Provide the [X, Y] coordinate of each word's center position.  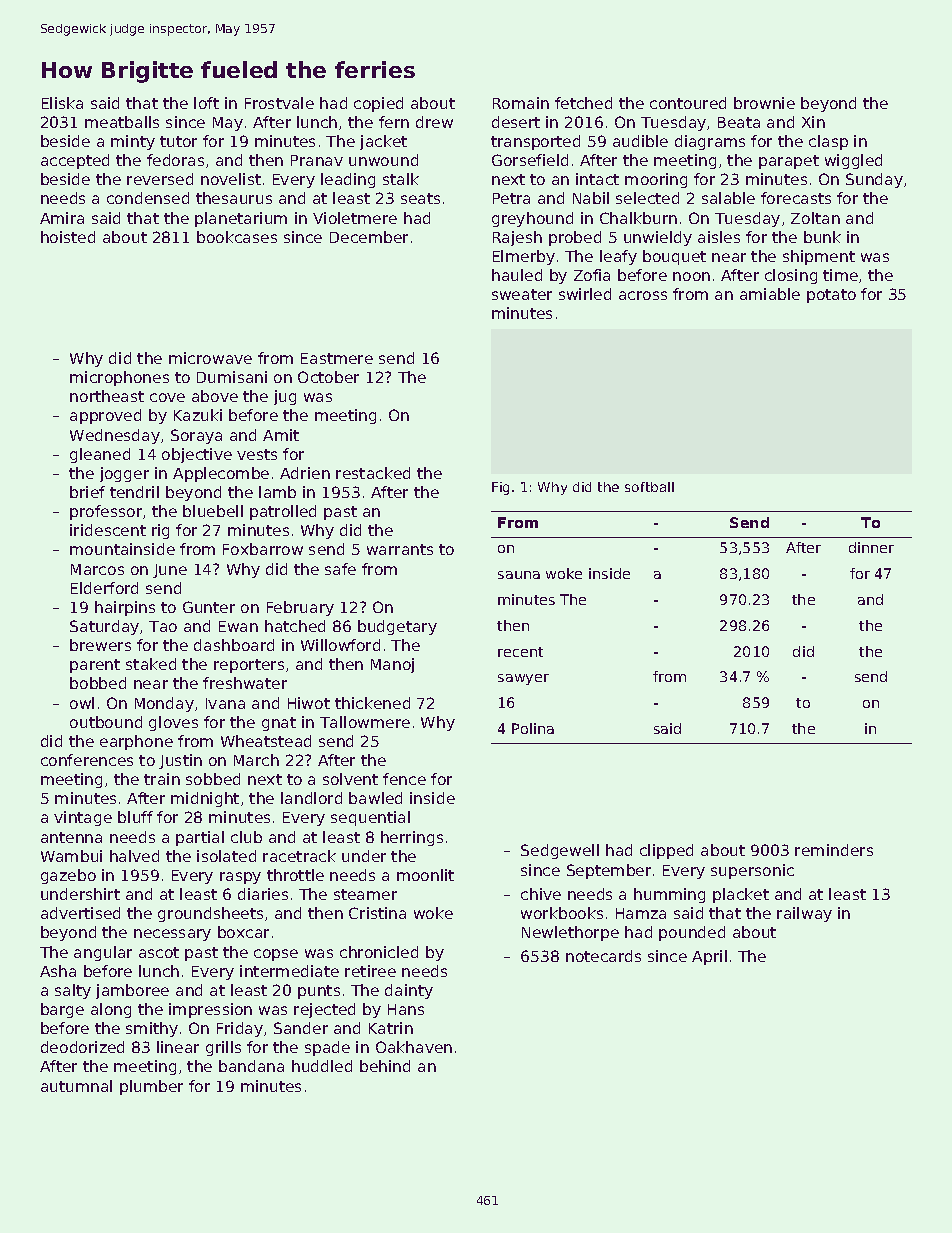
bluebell [213, 511]
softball [649, 487]
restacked [373, 473]
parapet [789, 162]
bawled [375, 798]
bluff [135, 817]
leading [348, 180]
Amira [62, 218]
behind [385, 1066]
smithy [152, 1029]
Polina [533, 728]
